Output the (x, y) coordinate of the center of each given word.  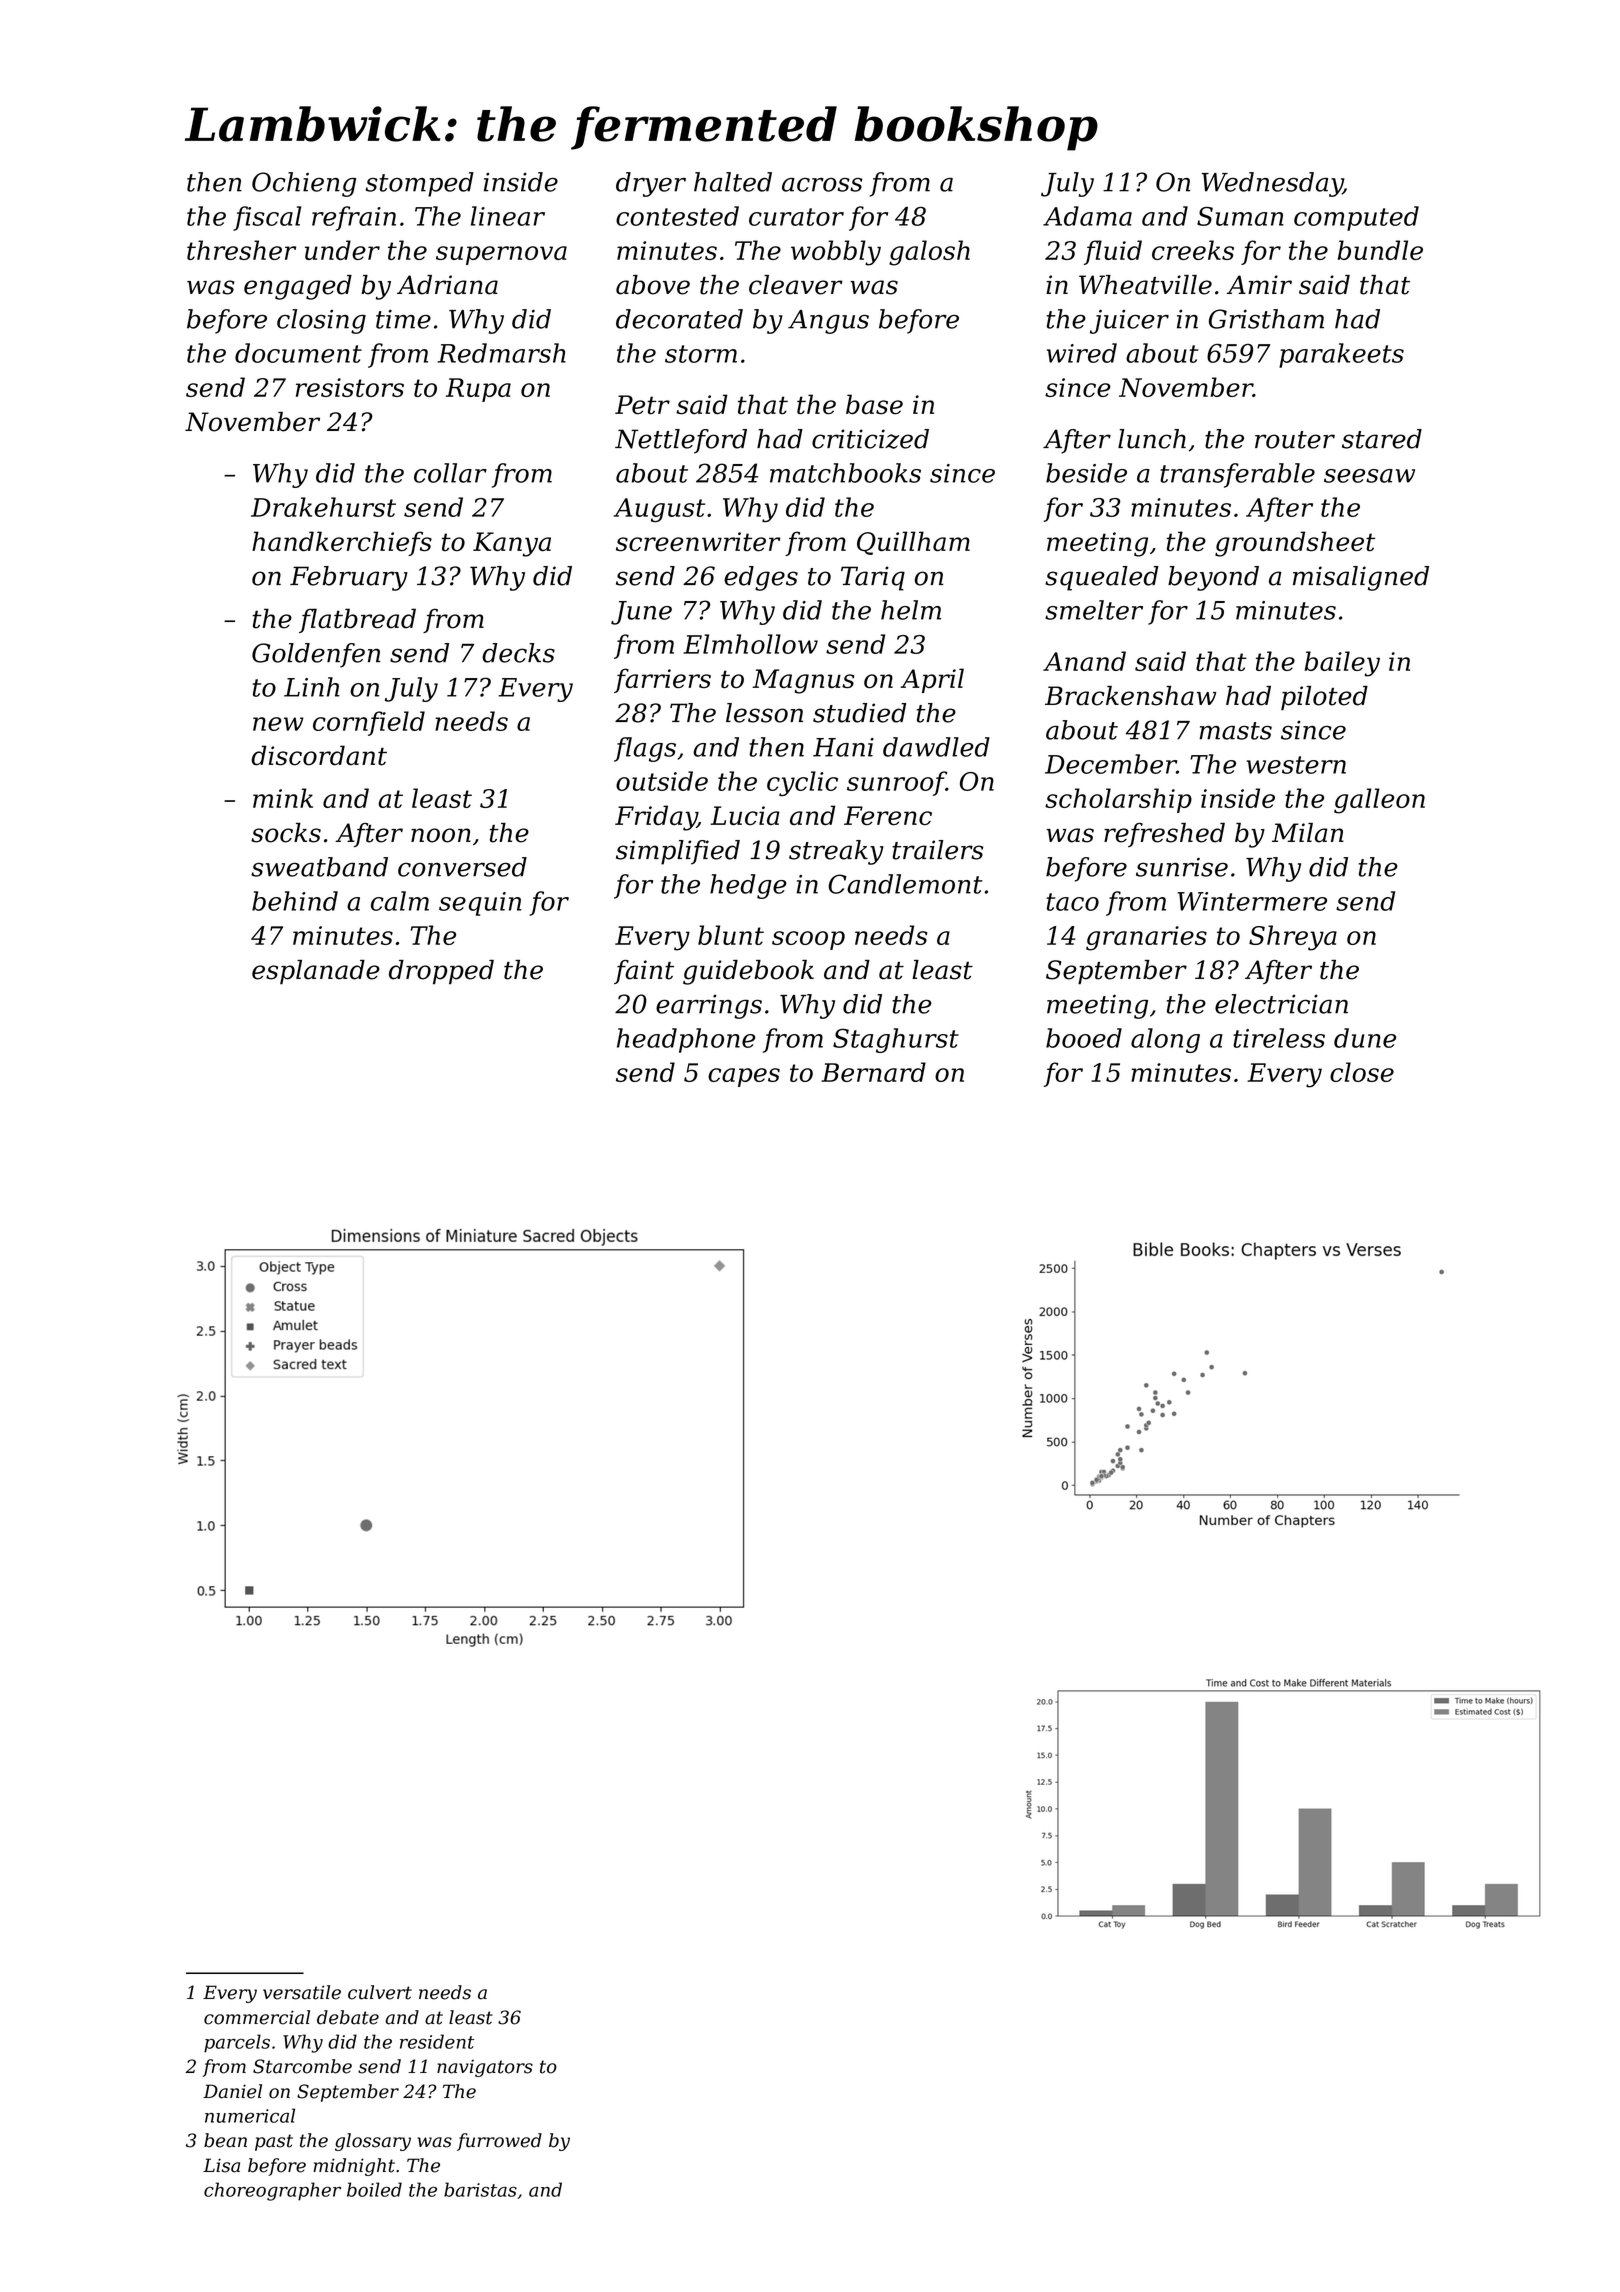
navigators (485, 2068)
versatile (302, 1992)
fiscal (267, 218)
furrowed (499, 2142)
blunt (731, 935)
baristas (480, 2189)
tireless (1279, 1038)
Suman (1240, 216)
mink (283, 798)
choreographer (272, 2191)
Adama (1087, 216)
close (1362, 1072)
